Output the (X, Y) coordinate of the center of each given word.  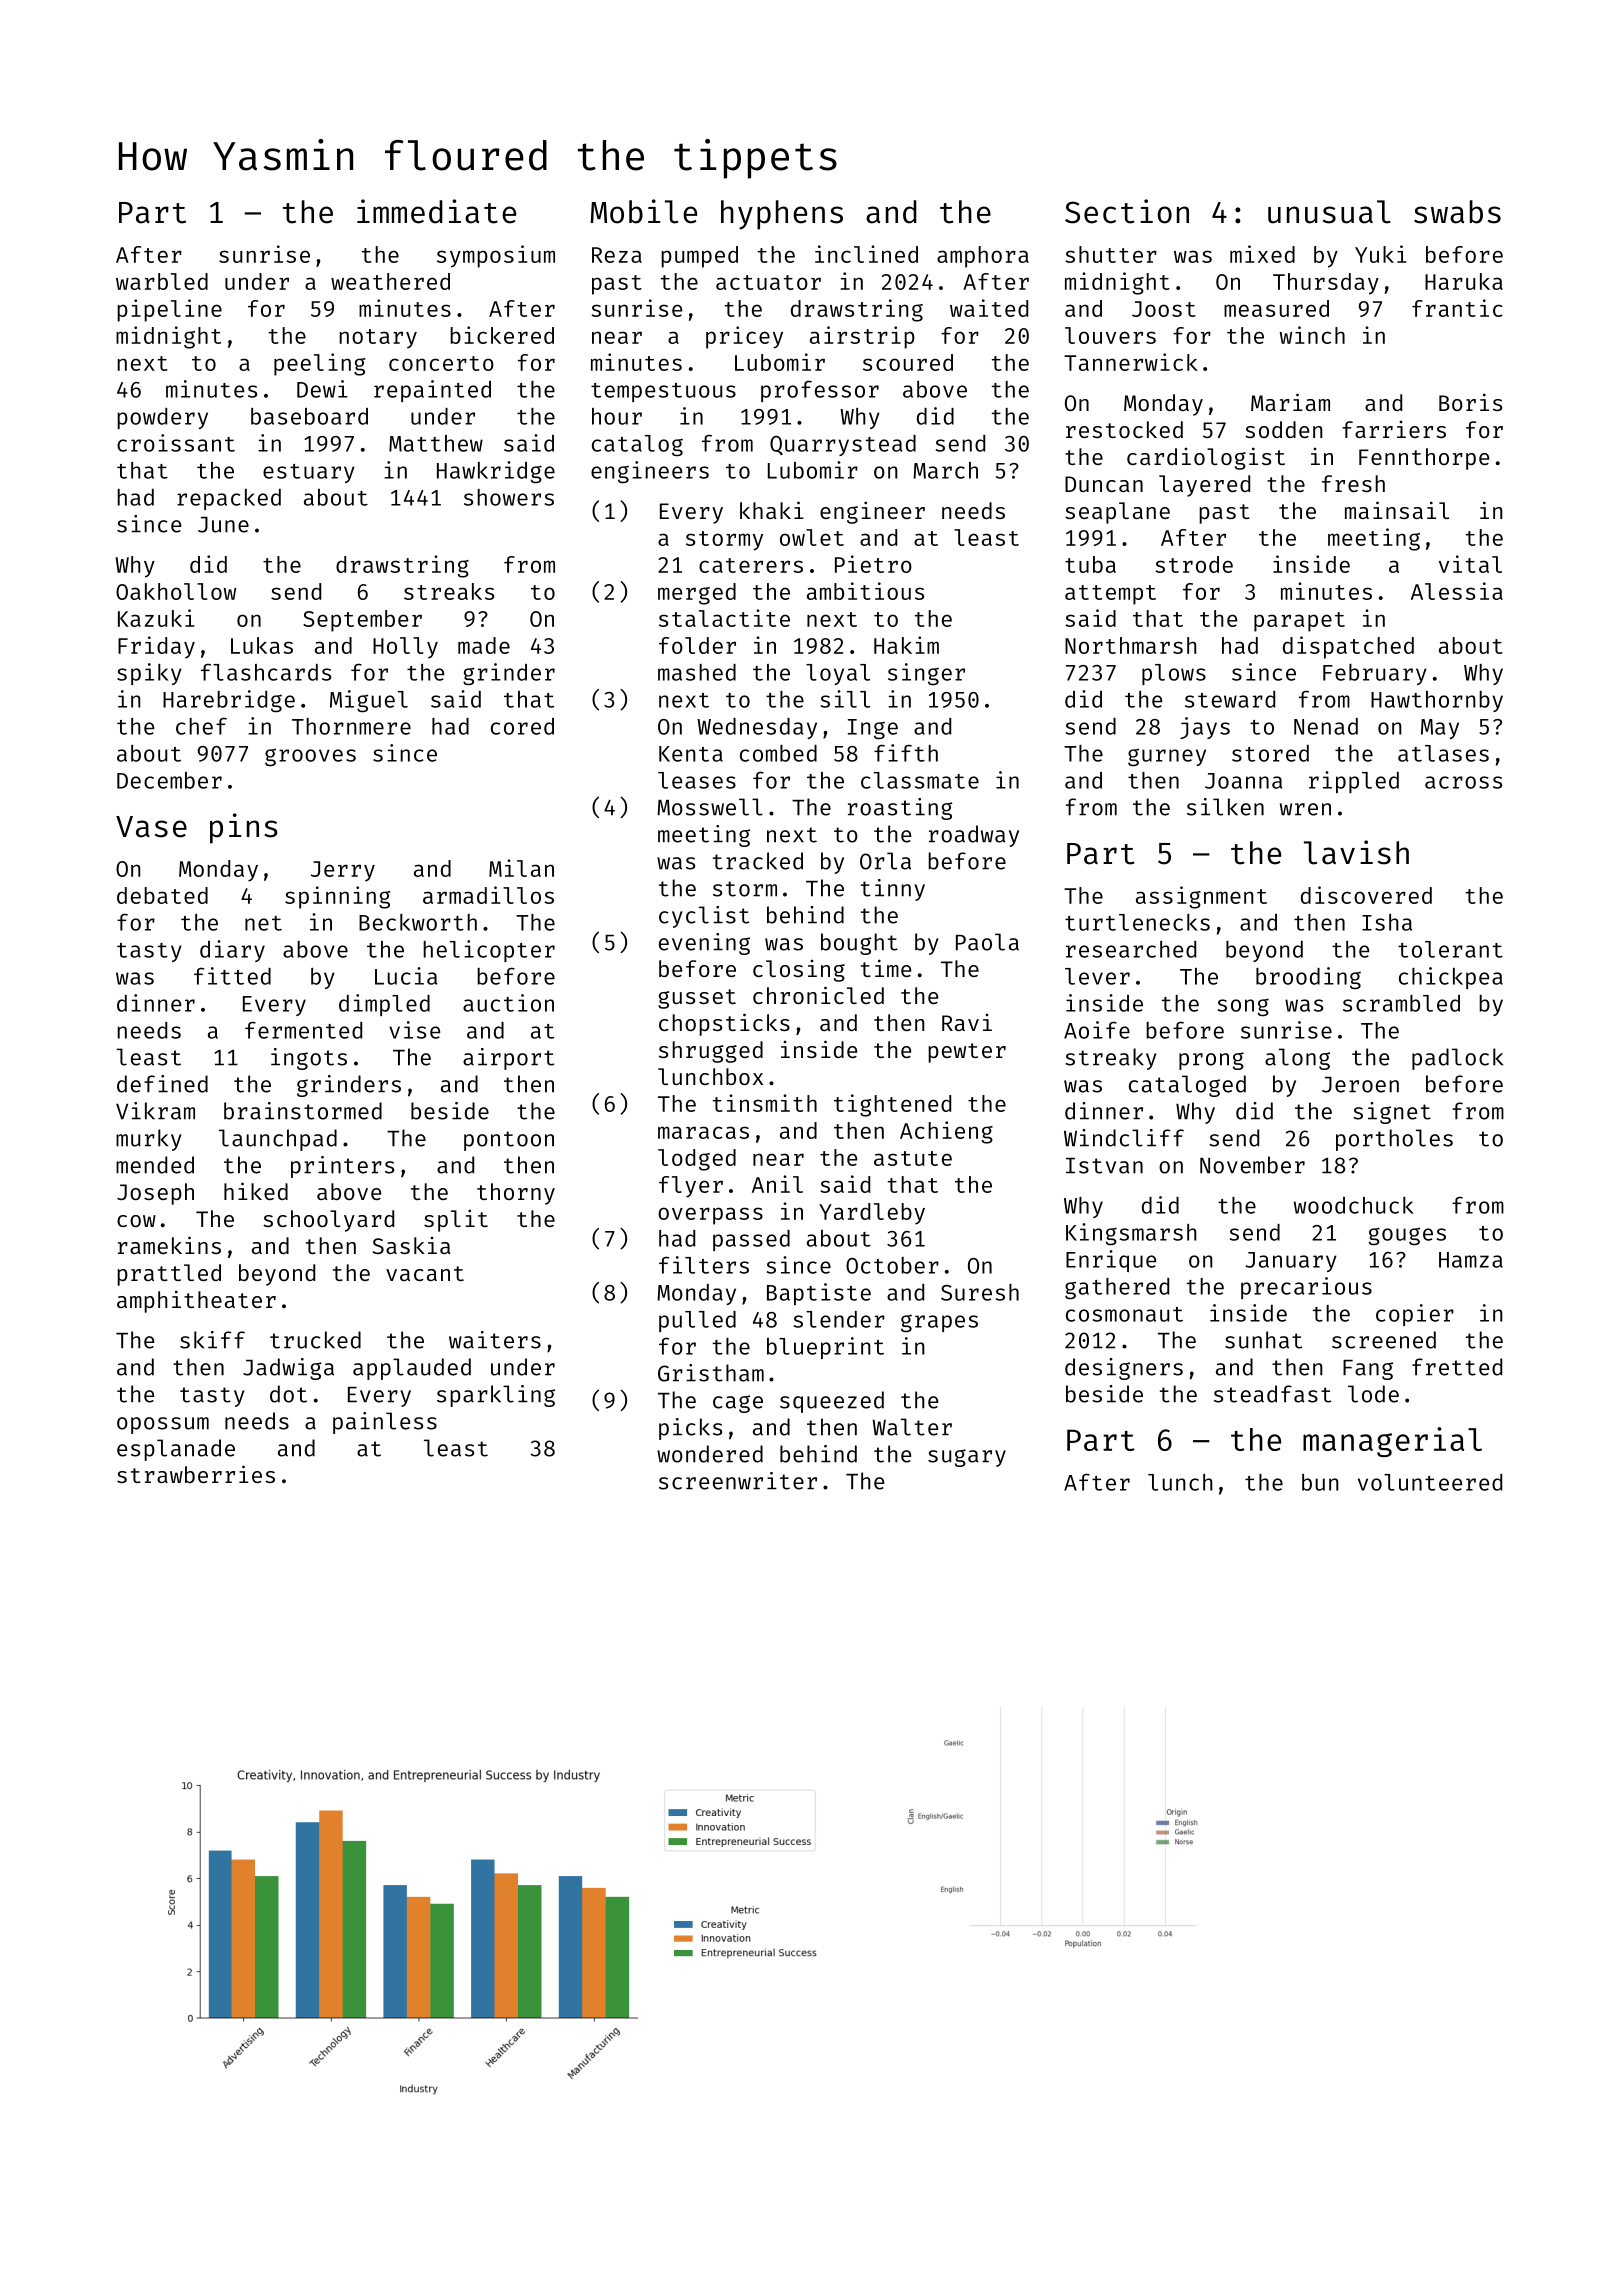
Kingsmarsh (1131, 1234)
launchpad (278, 1140)
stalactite (724, 618)
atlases (1443, 753)
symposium (496, 256)
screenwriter (738, 1481)
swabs (1457, 212)
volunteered (1430, 1482)
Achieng (946, 1132)
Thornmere (351, 726)
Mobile (643, 211)
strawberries (196, 1474)
